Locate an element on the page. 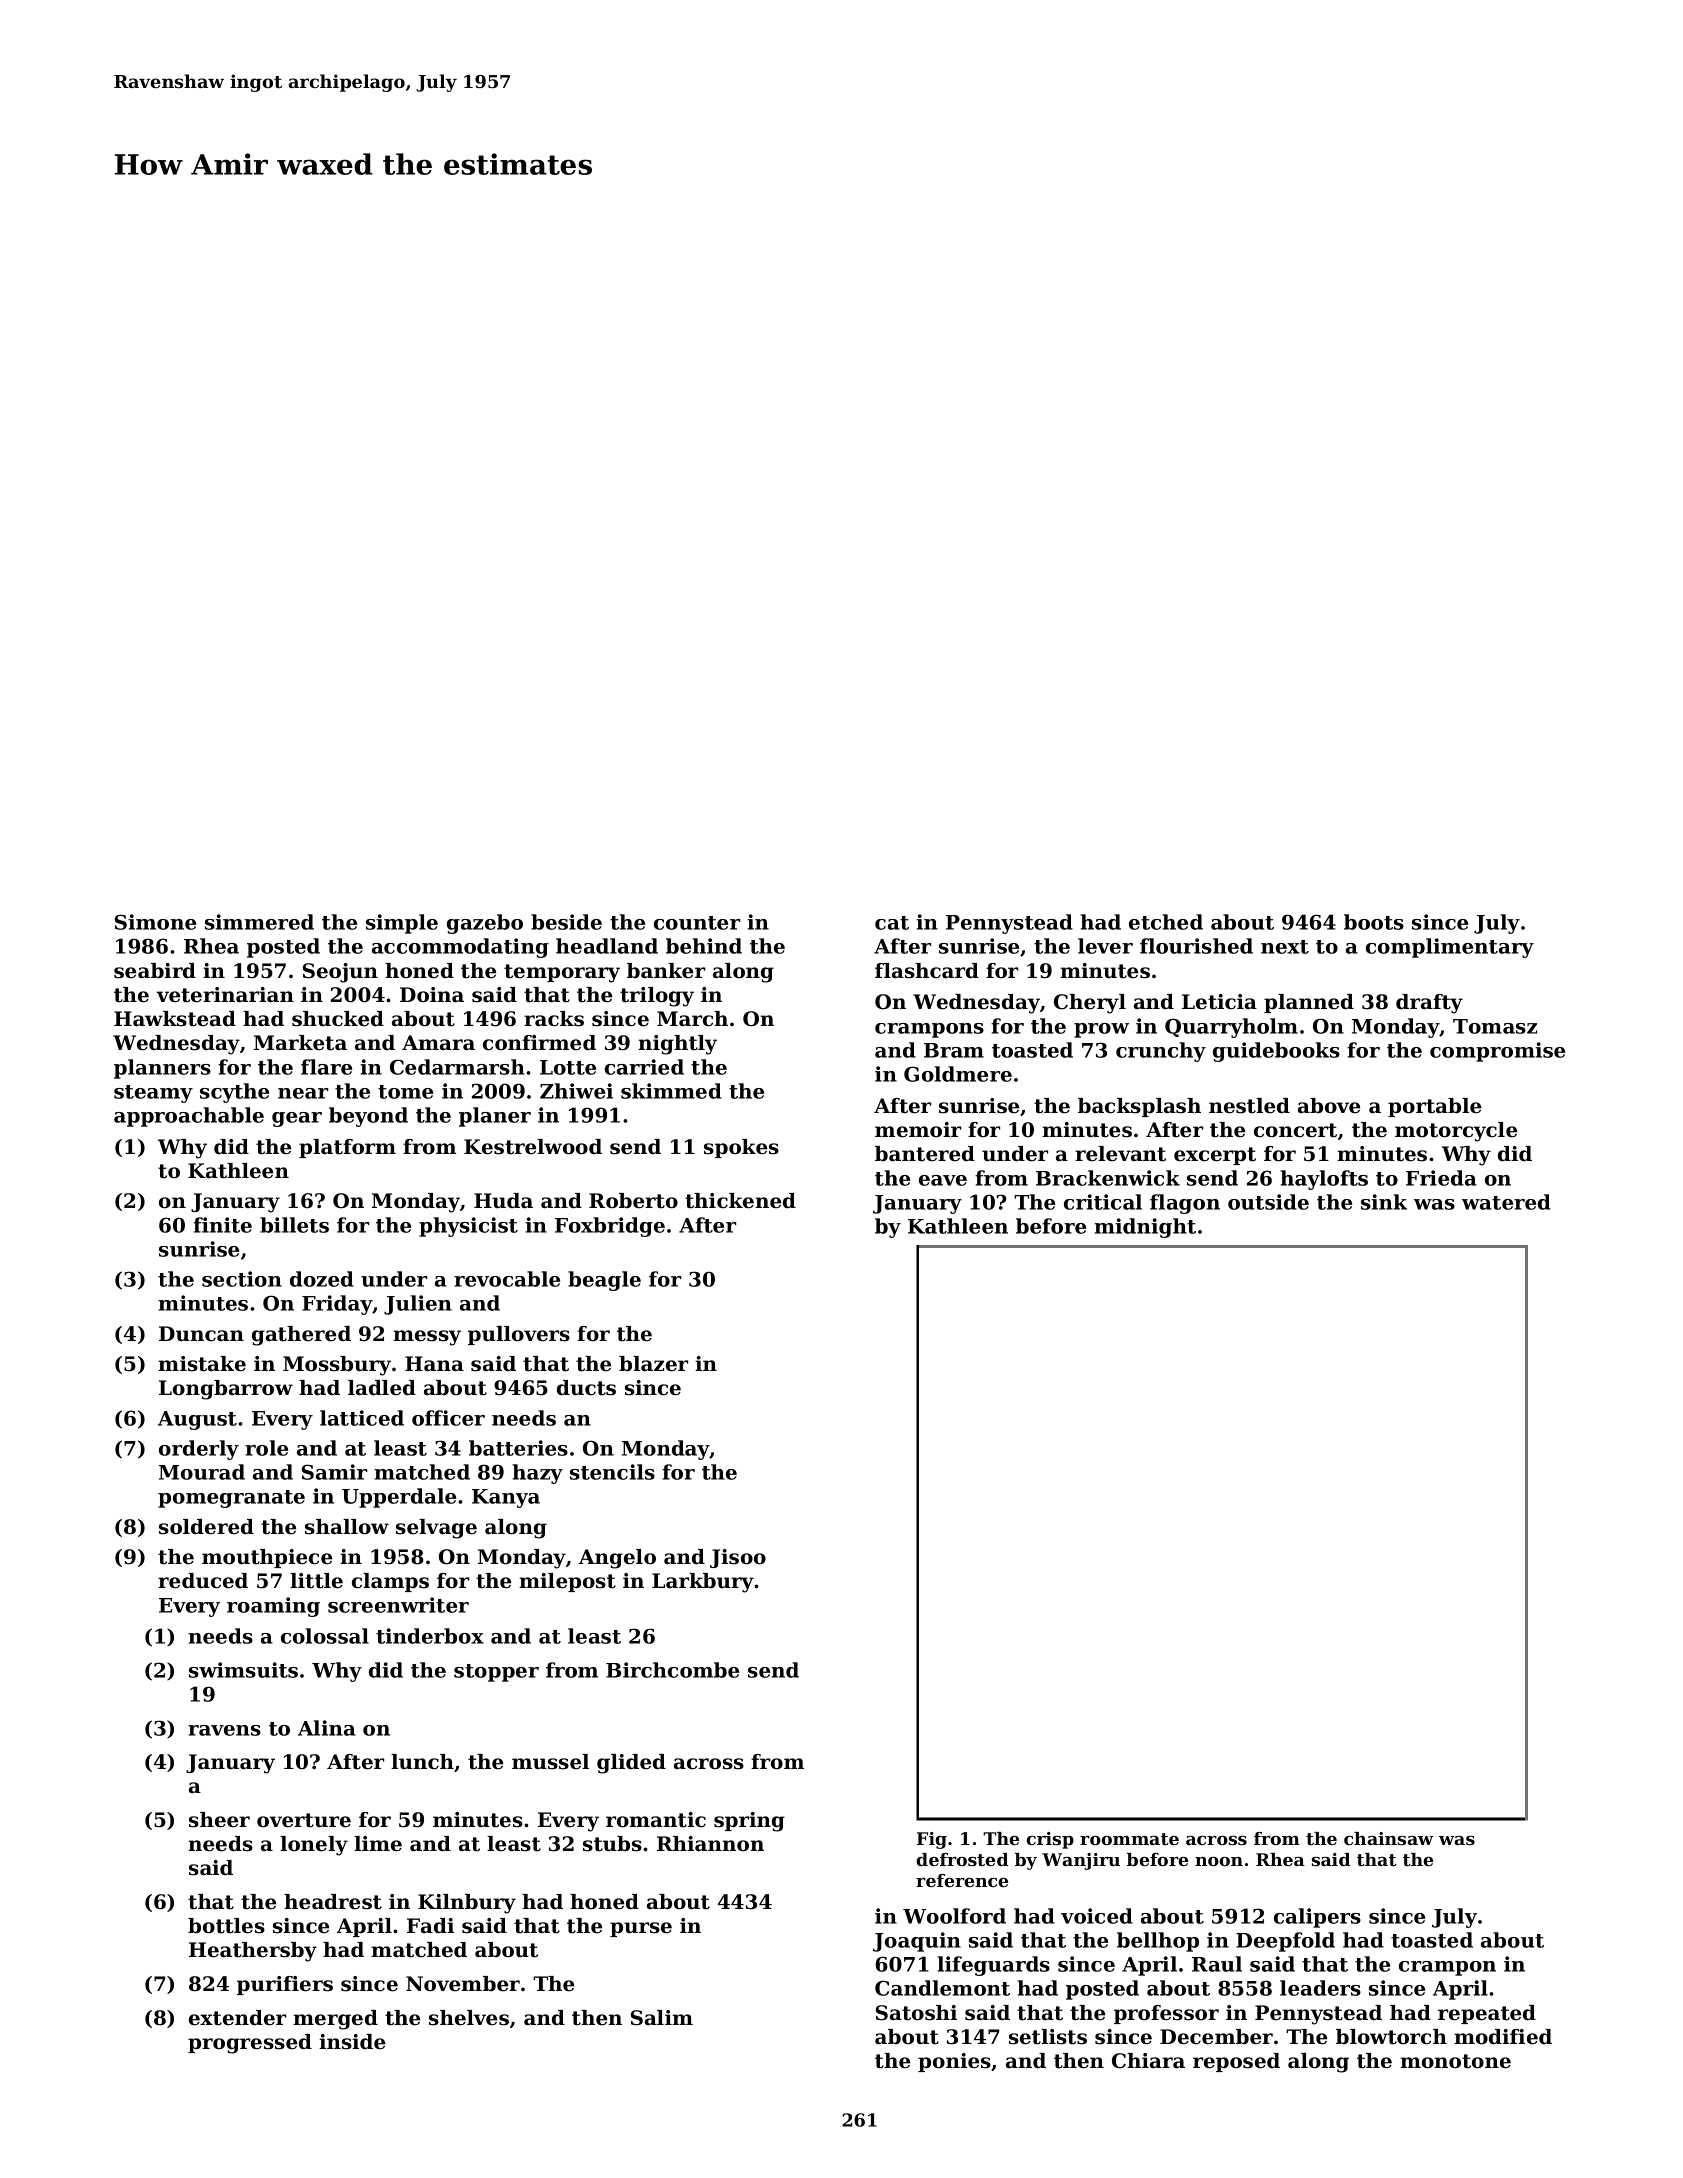 The width and height of the image is (1683, 2178). monotone is located at coordinates (1455, 2061).
